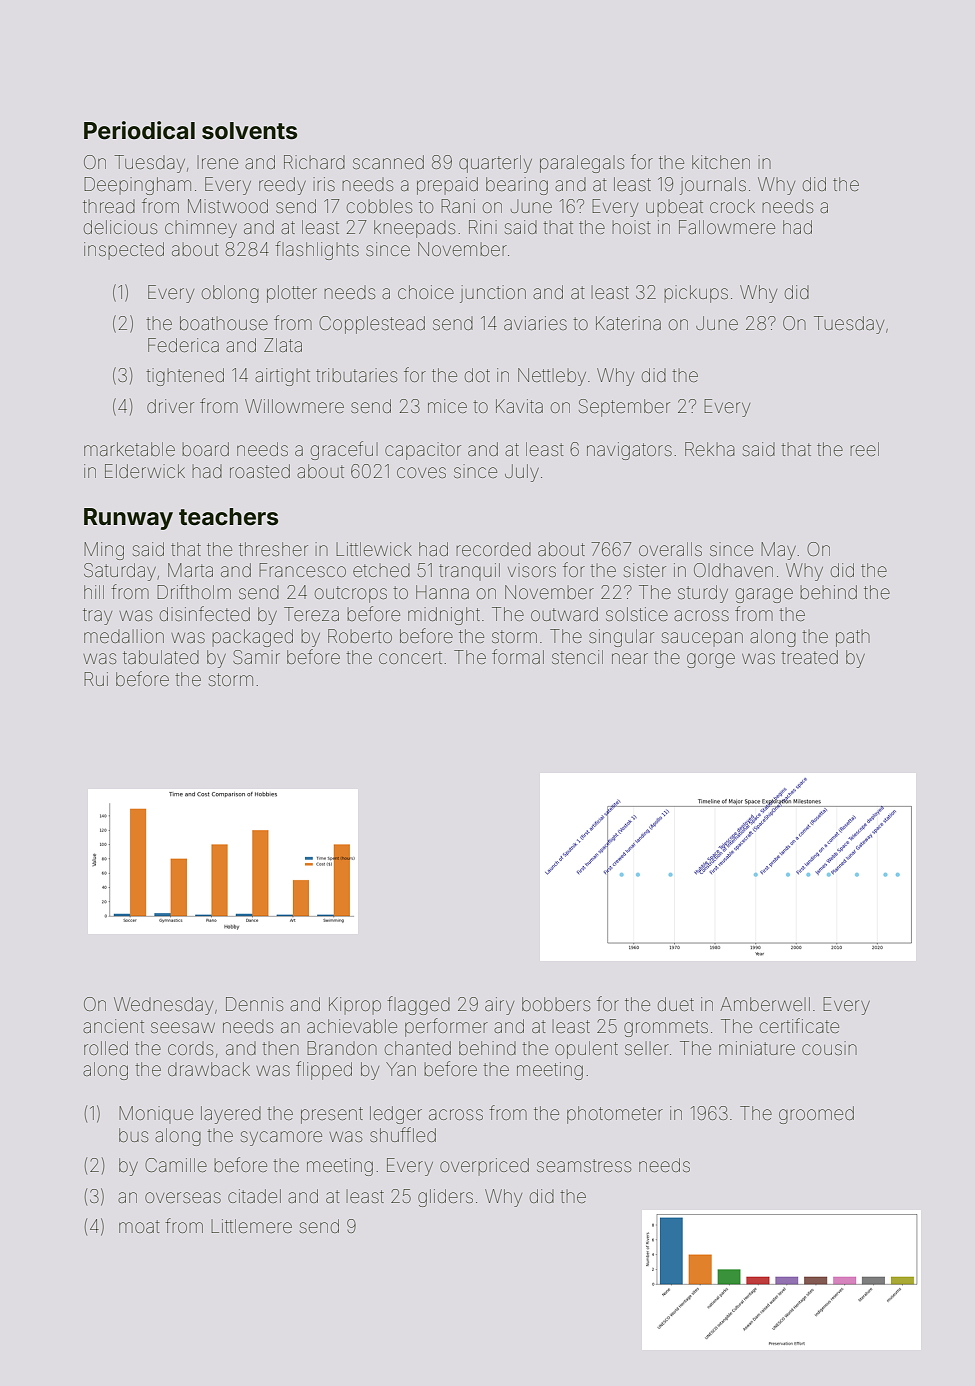 The width and height of the screenshot is (975, 1386). Describe the element at coordinates (864, 449) in the screenshot. I see `reel` at that location.
